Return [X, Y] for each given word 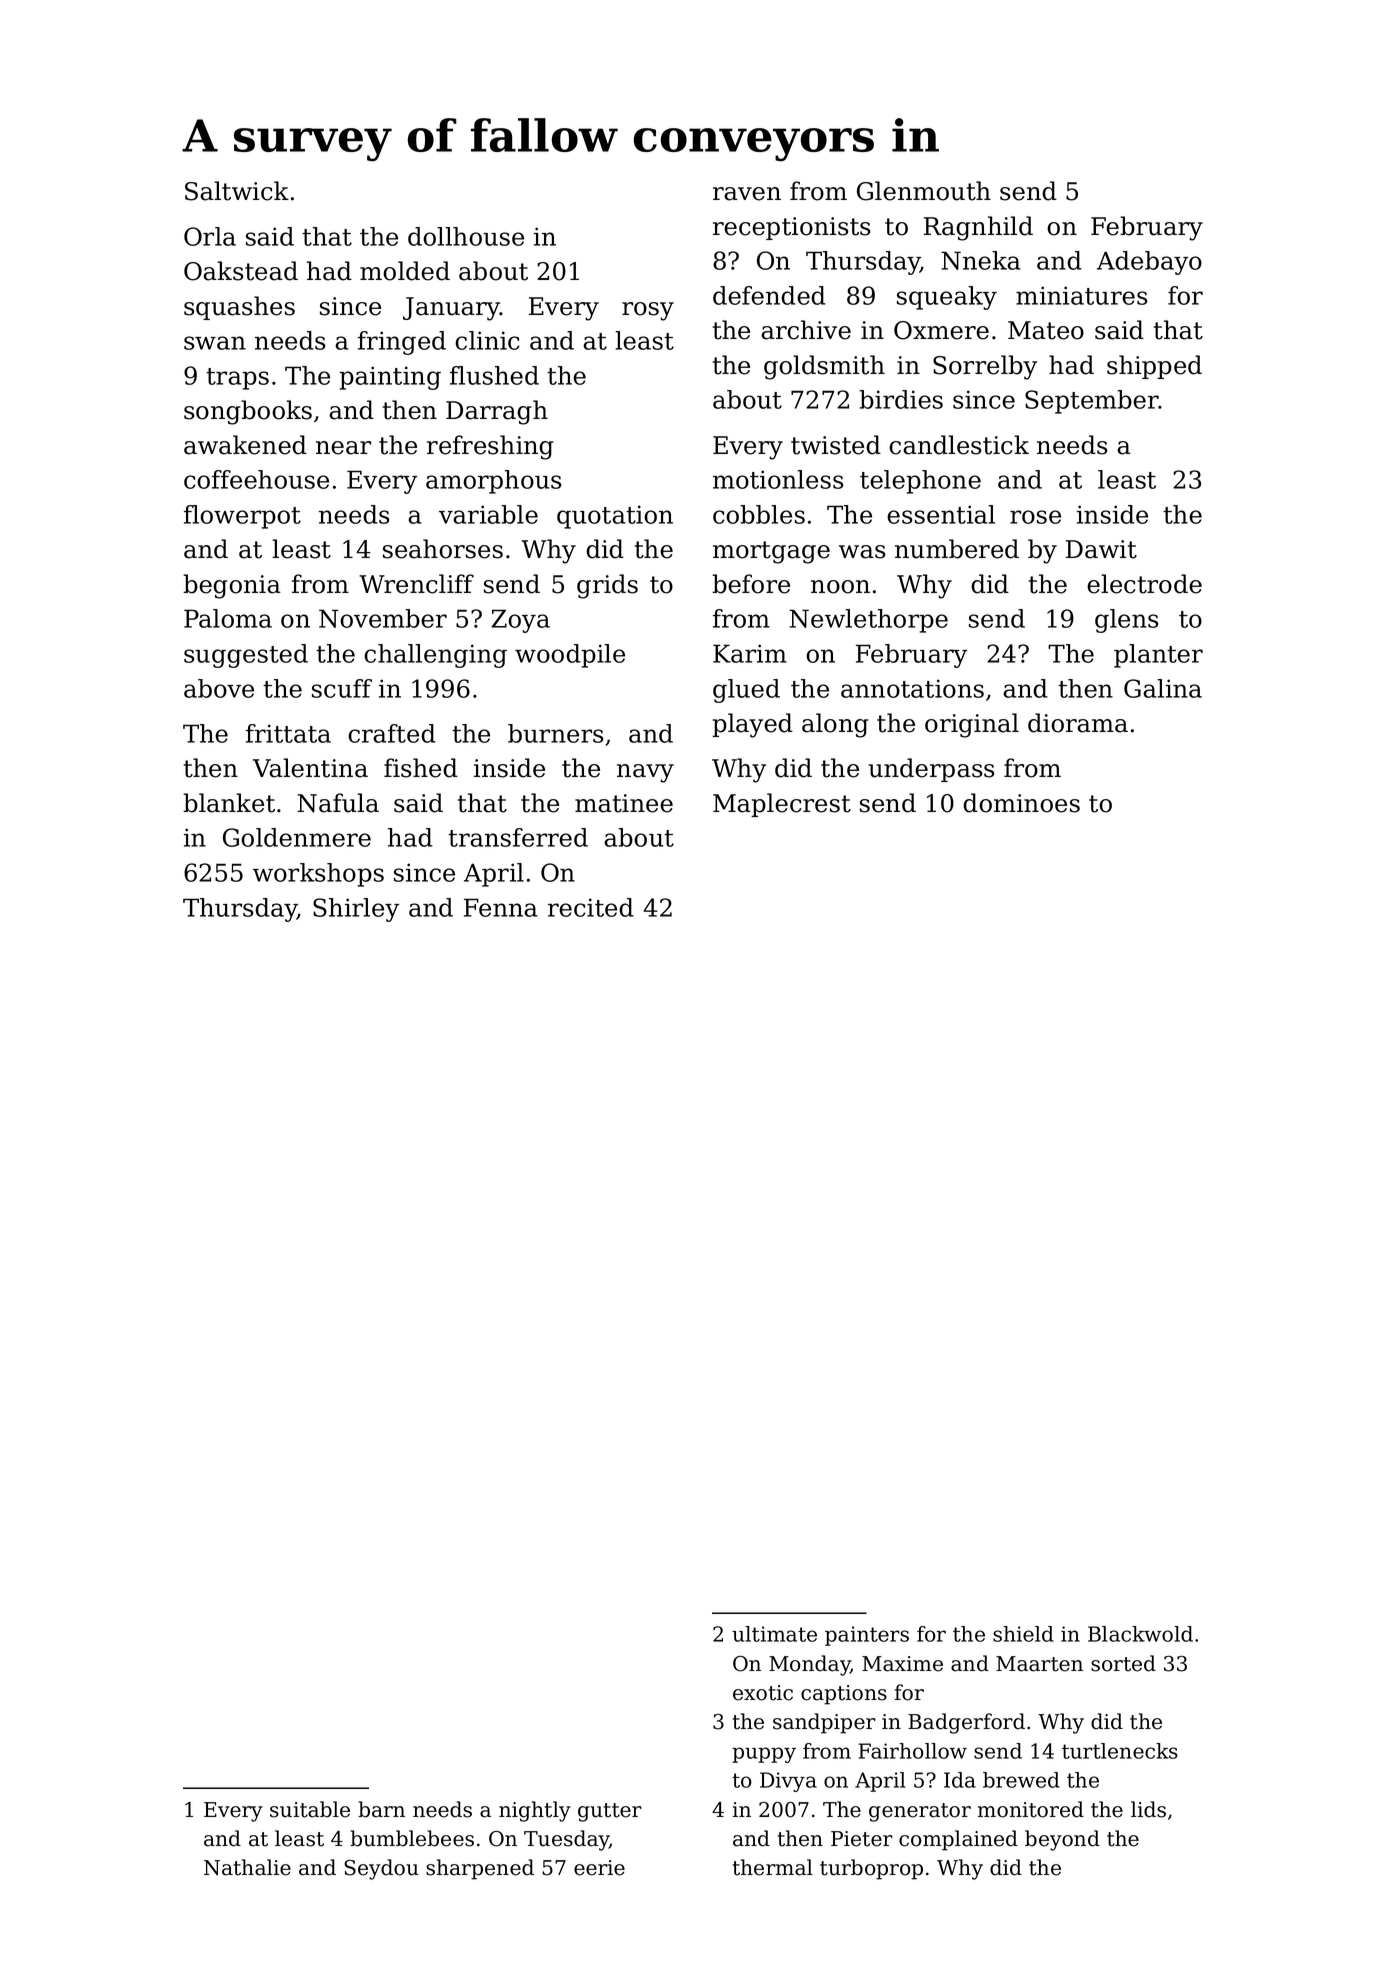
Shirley [356, 910]
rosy [648, 311]
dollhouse [466, 236]
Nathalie [247, 1867]
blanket [229, 803]
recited [591, 907]
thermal [772, 1867]
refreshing [490, 447]
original [972, 725]
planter [1158, 656]
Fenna [501, 907]
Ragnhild [978, 228]
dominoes [1021, 803]
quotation [615, 517]
